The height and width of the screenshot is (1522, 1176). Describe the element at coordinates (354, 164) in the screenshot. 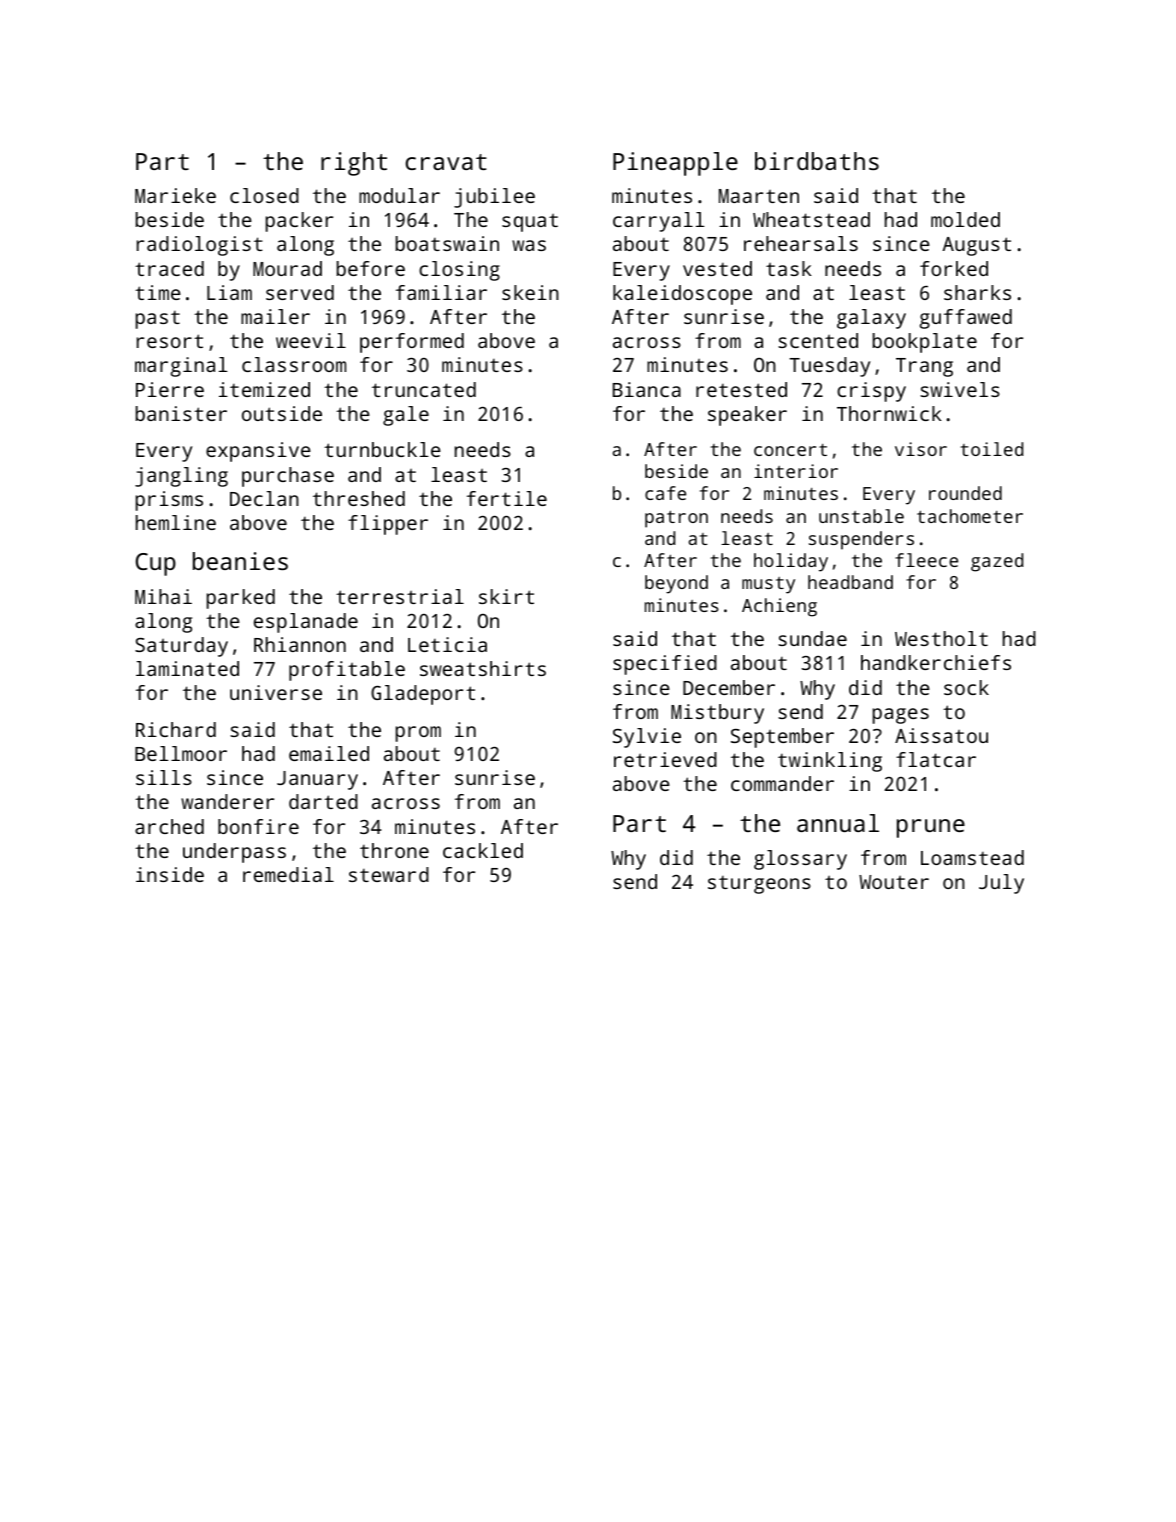

I see `right` at that location.
